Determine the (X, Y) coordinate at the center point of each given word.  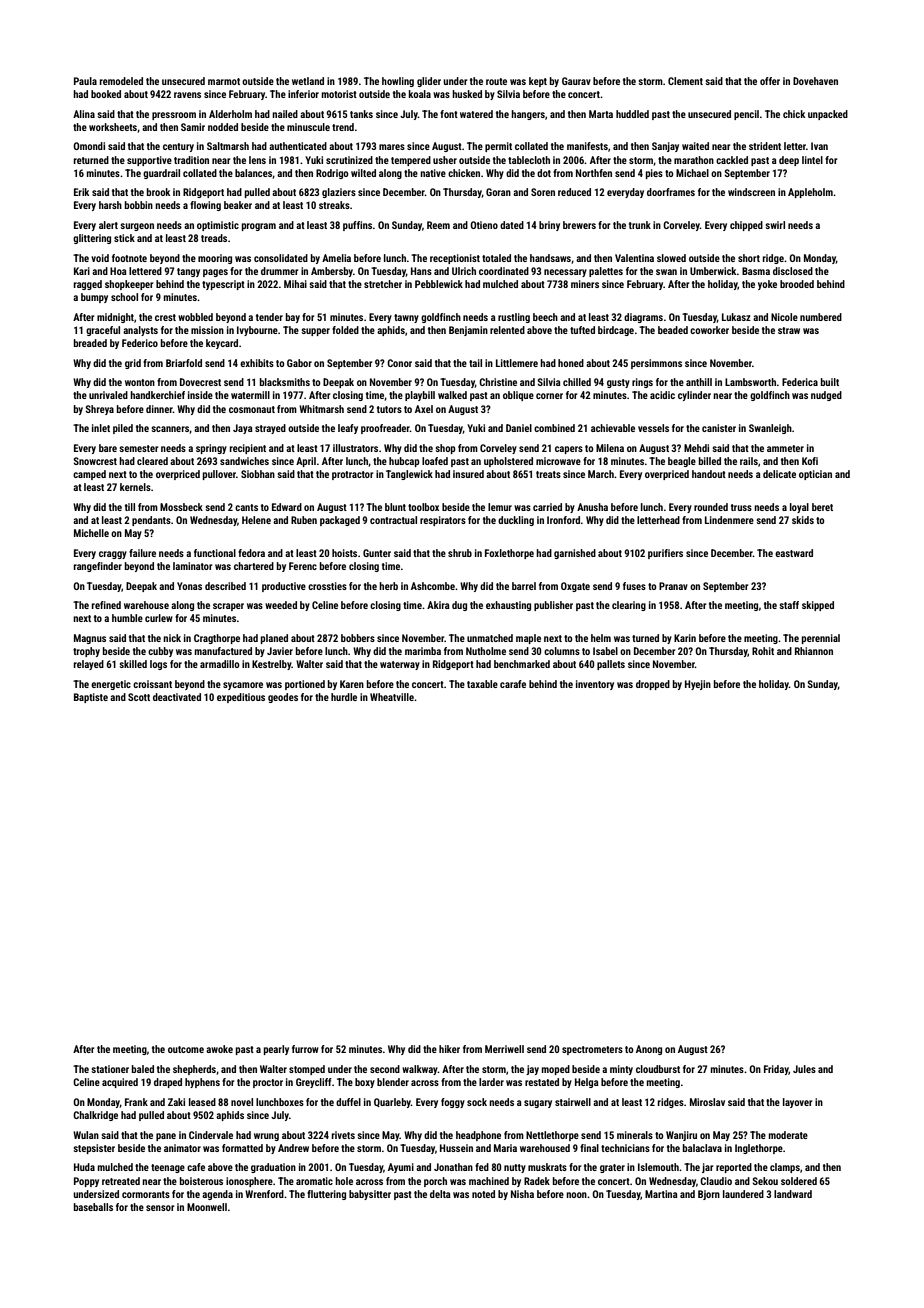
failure (142, 553)
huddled (632, 114)
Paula (85, 81)
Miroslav (707, 1102)
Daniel (519, 428)
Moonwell (207, 1207)
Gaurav (576, 81)
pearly (276, 1050)
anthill (699, 382)
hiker (449, 1049)
